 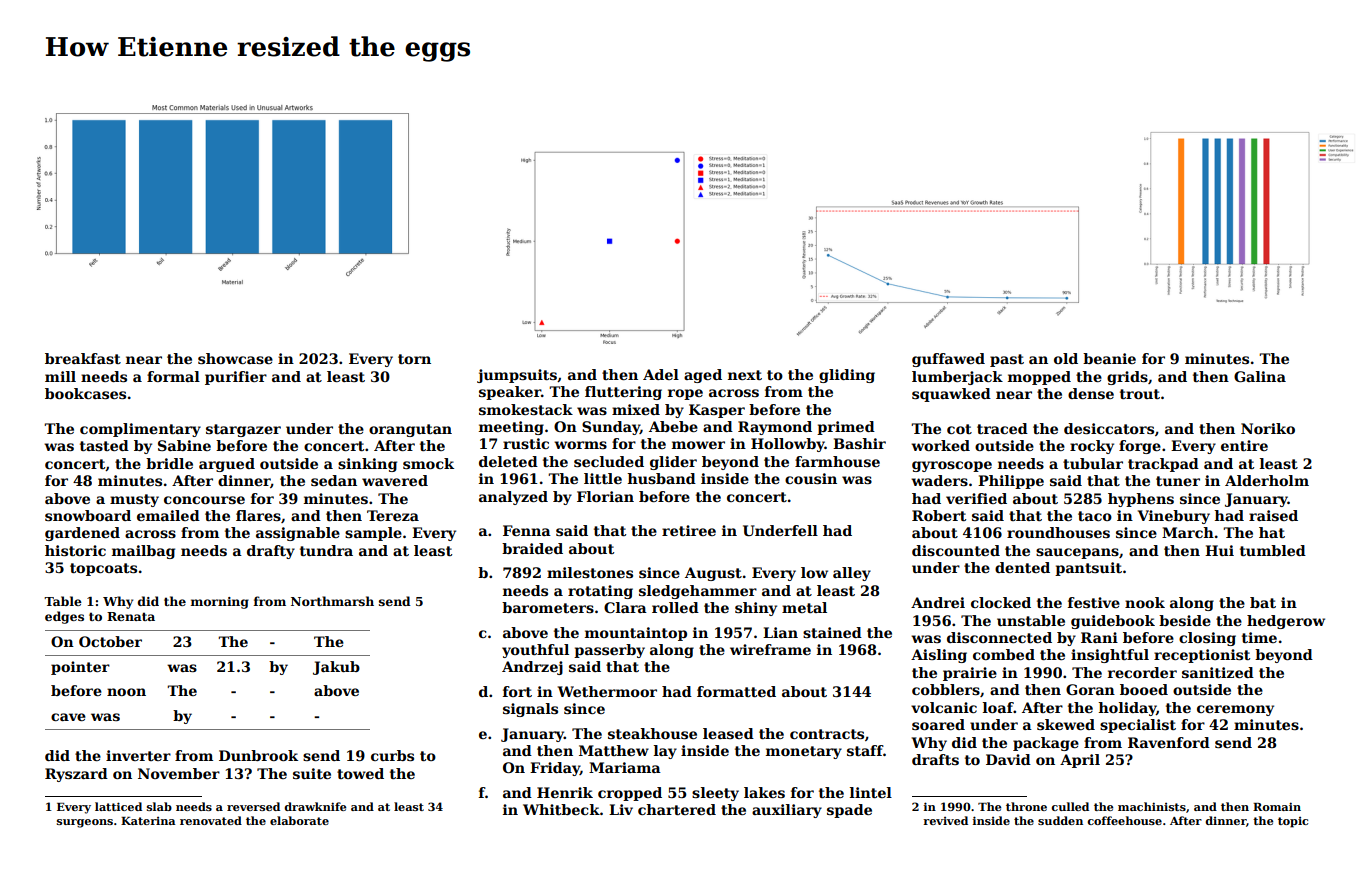 I want to click on breakfast, so click(x=83, y=358).
